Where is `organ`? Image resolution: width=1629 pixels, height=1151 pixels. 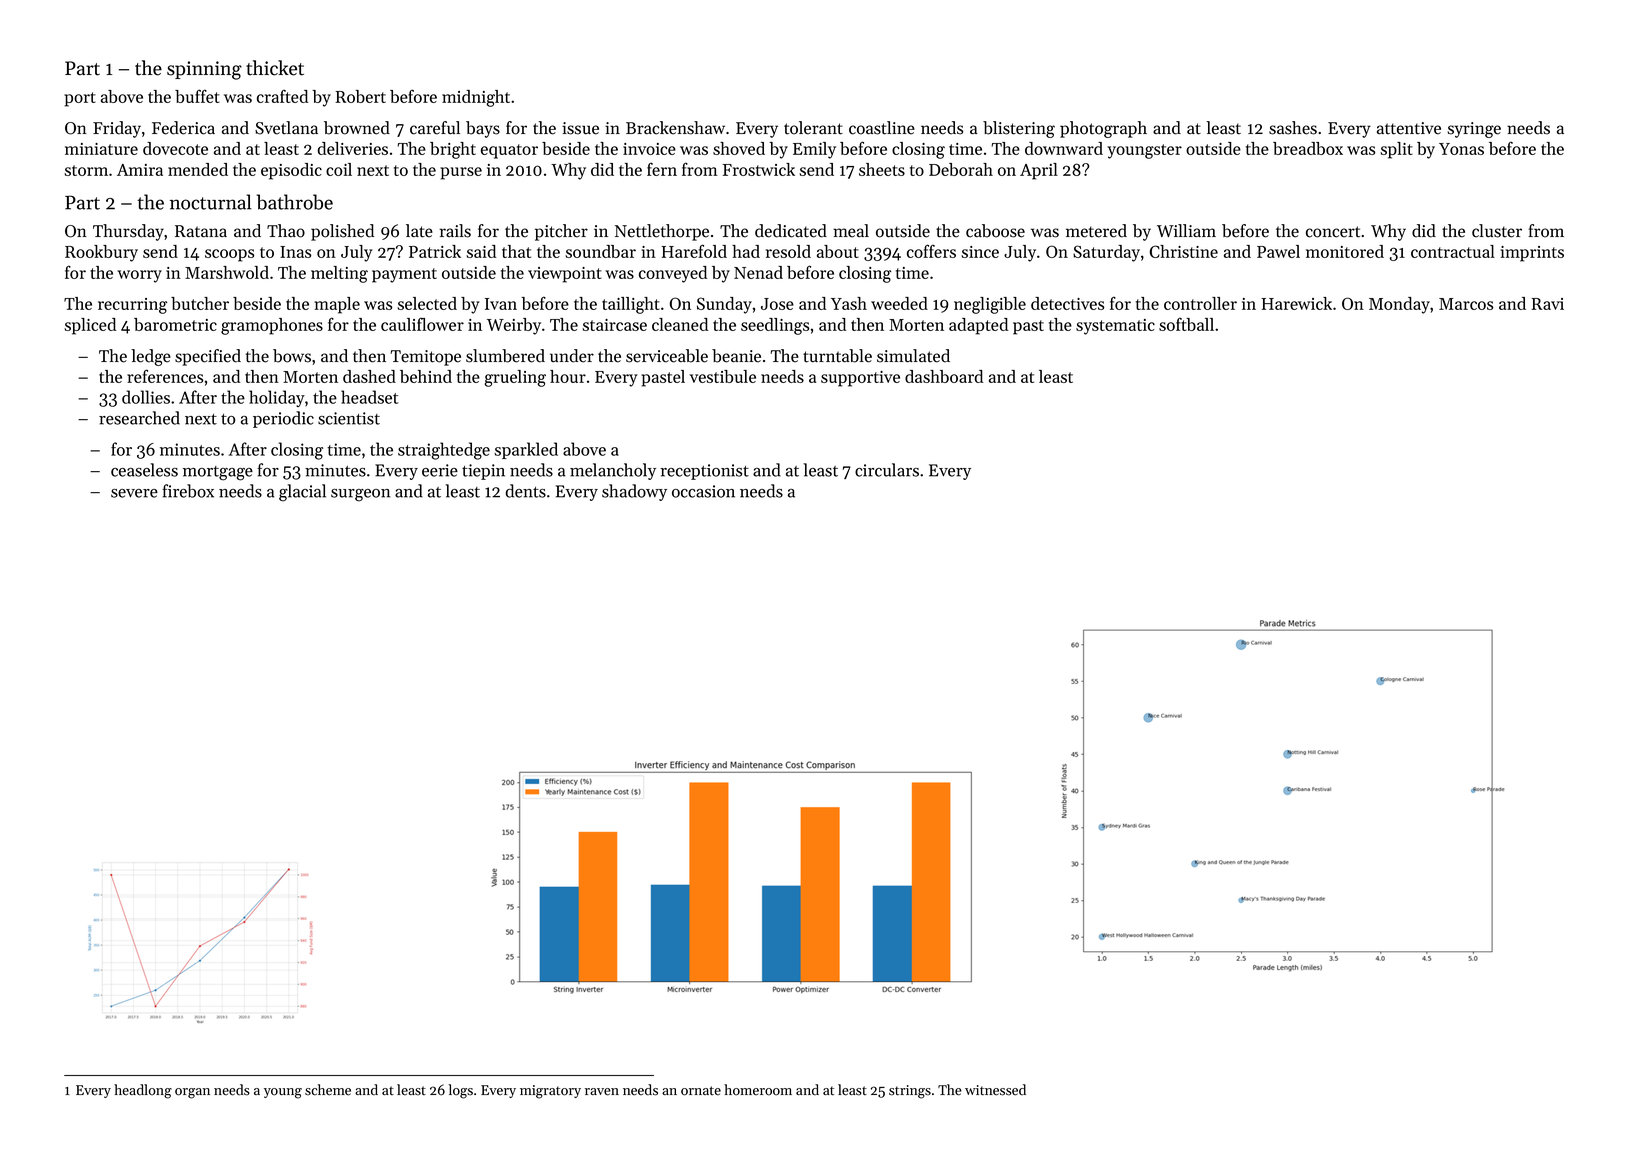 organ is located at coordinates (192, 1093).
